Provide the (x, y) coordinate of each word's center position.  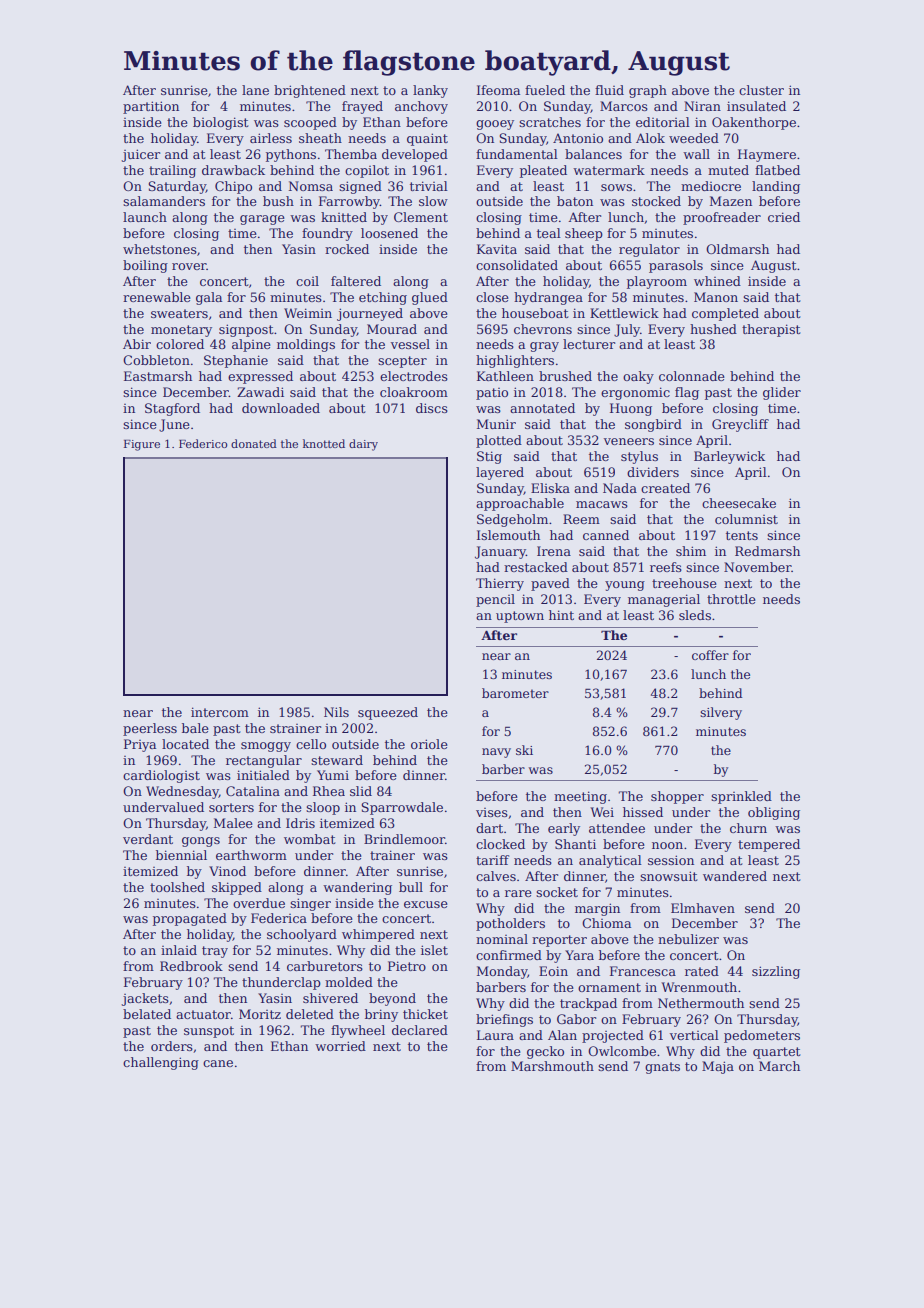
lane (255, 90)
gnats (662, 1068)
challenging (161, 1063)
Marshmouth (552, 1066)
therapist (771, 330)
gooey (495, 125)
